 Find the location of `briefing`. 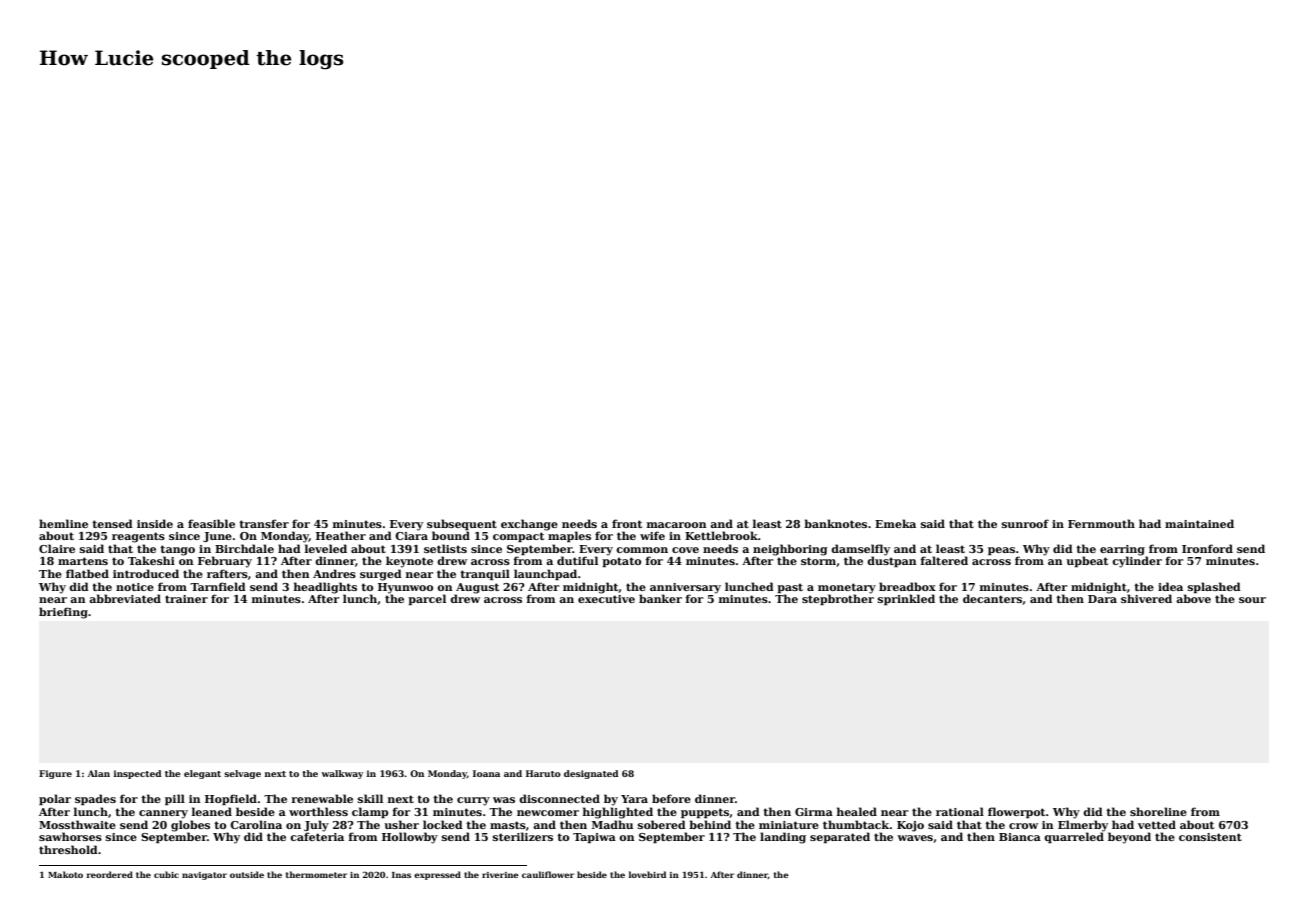

briefing is located at coordinates (63, 613).
